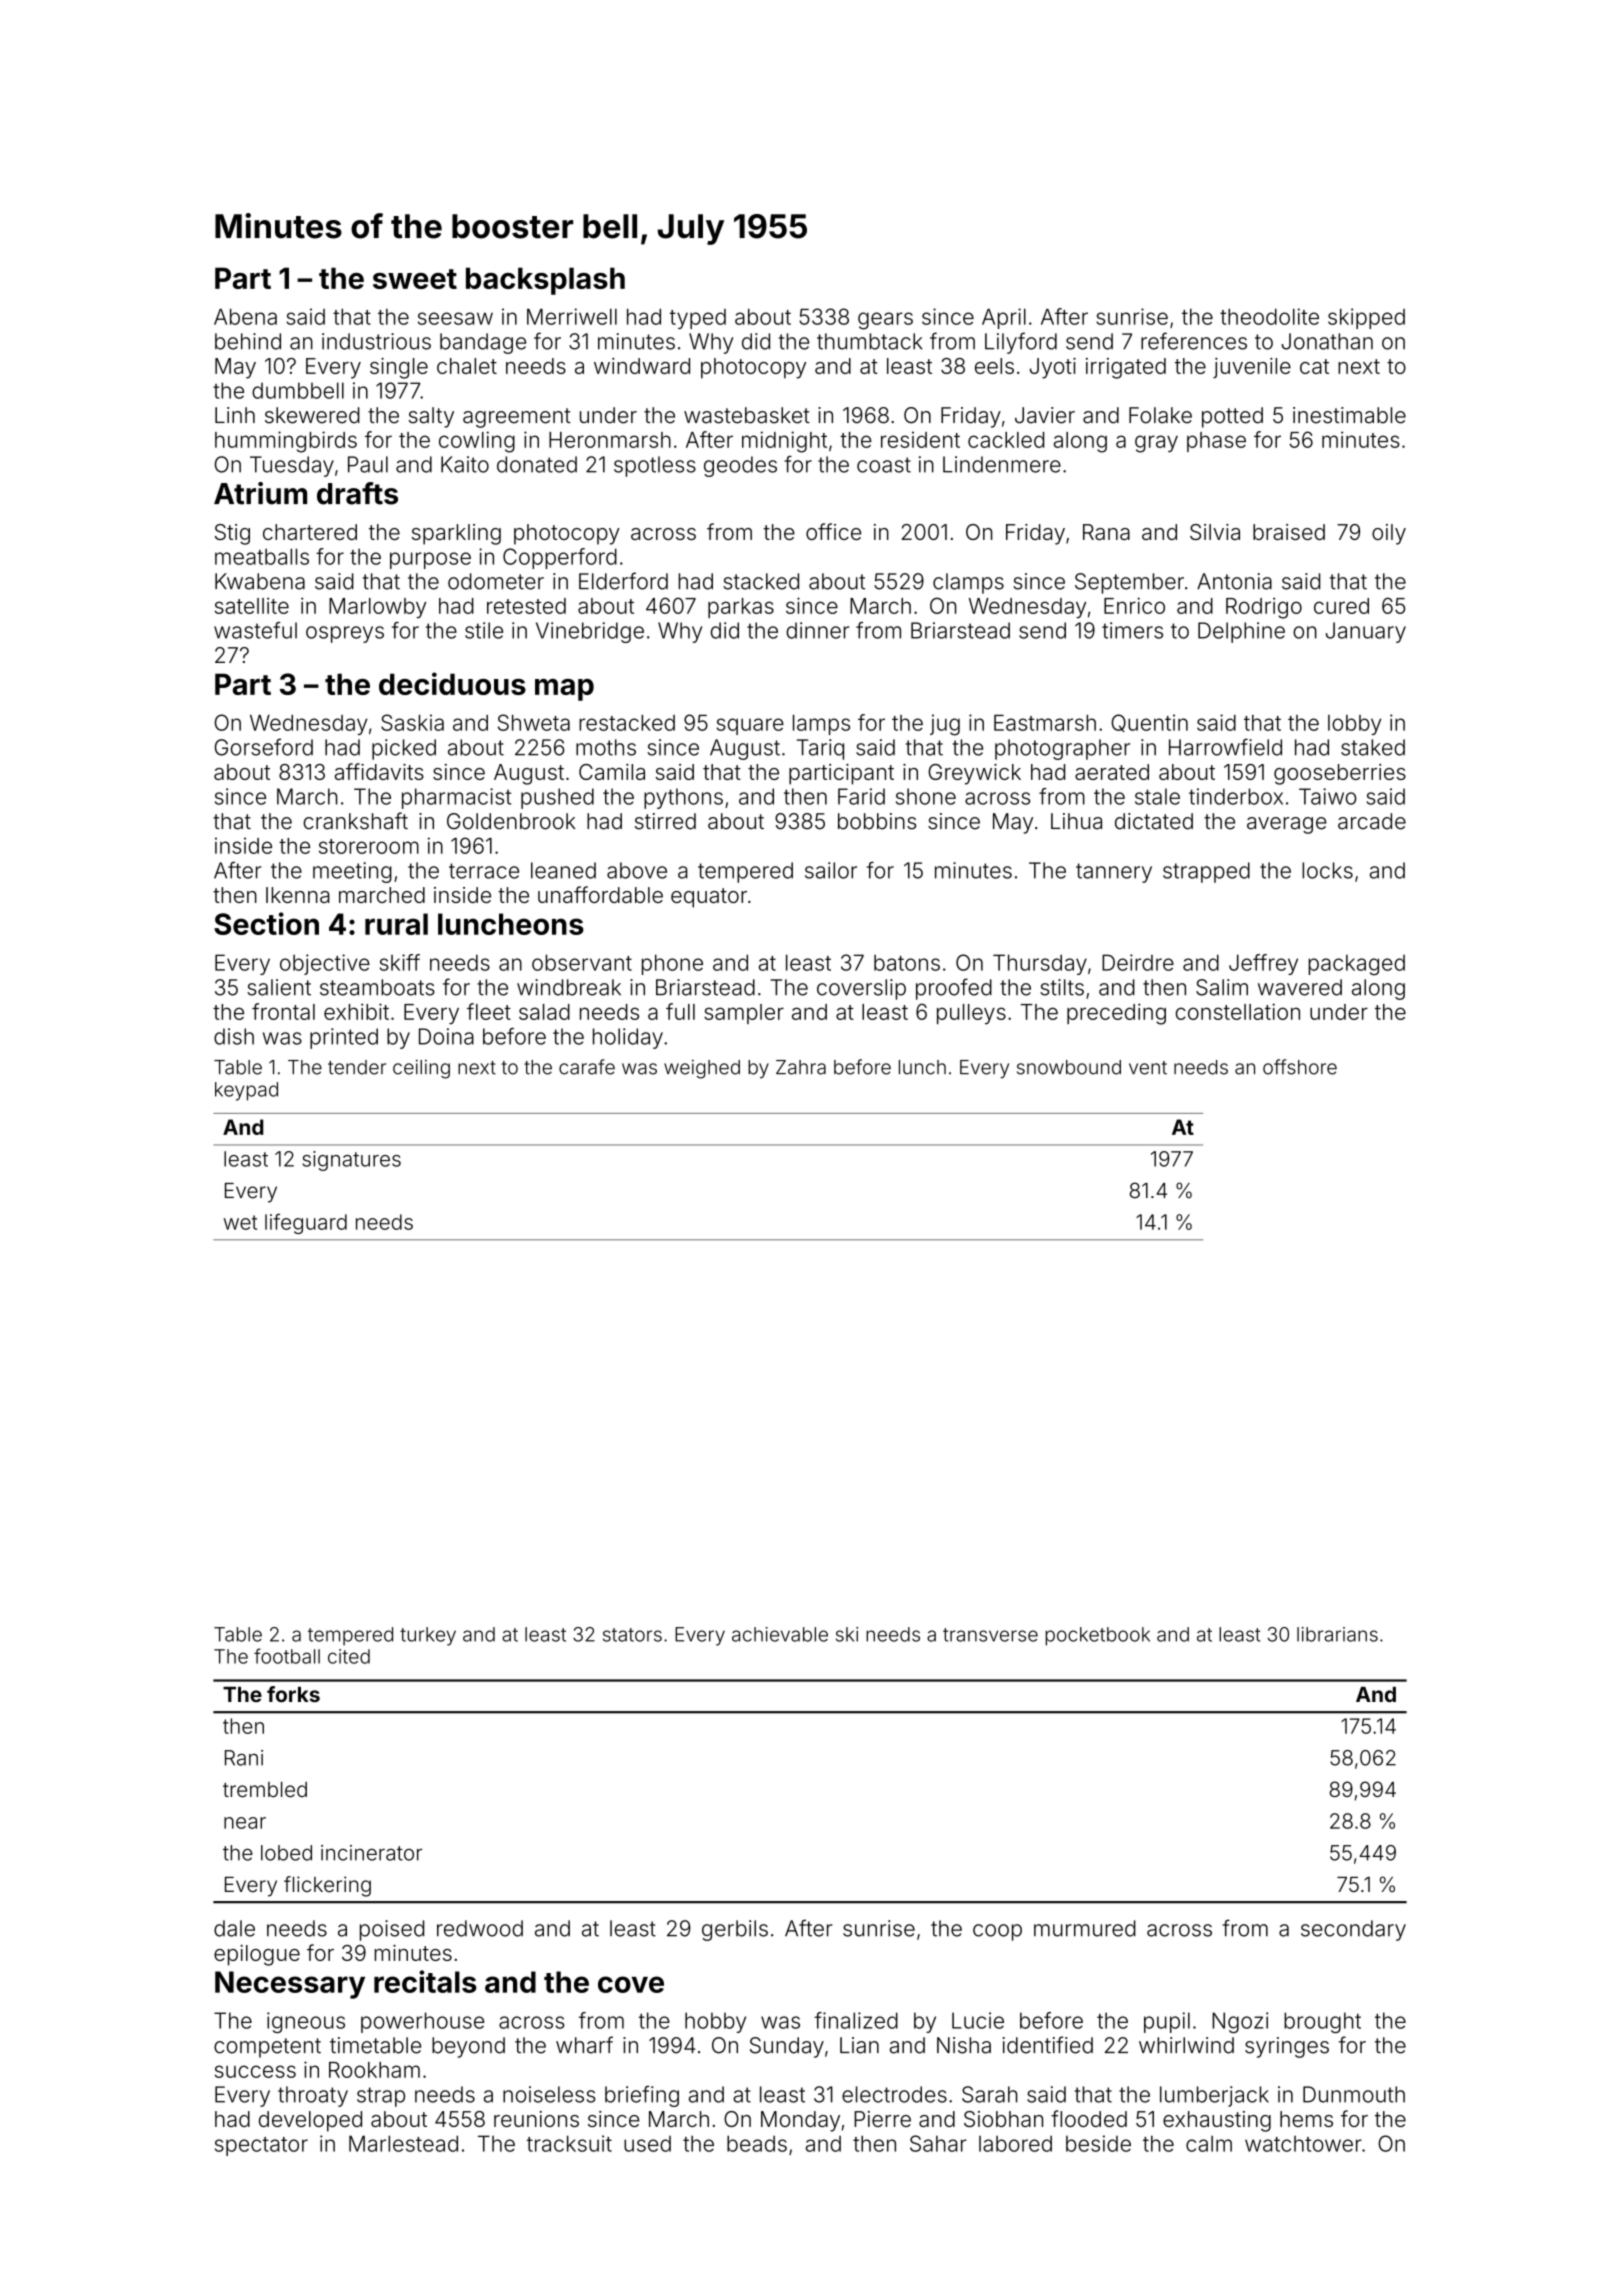 This screenshot has width=1620, height=2292. I want to click on batons, so click(907, 962).
